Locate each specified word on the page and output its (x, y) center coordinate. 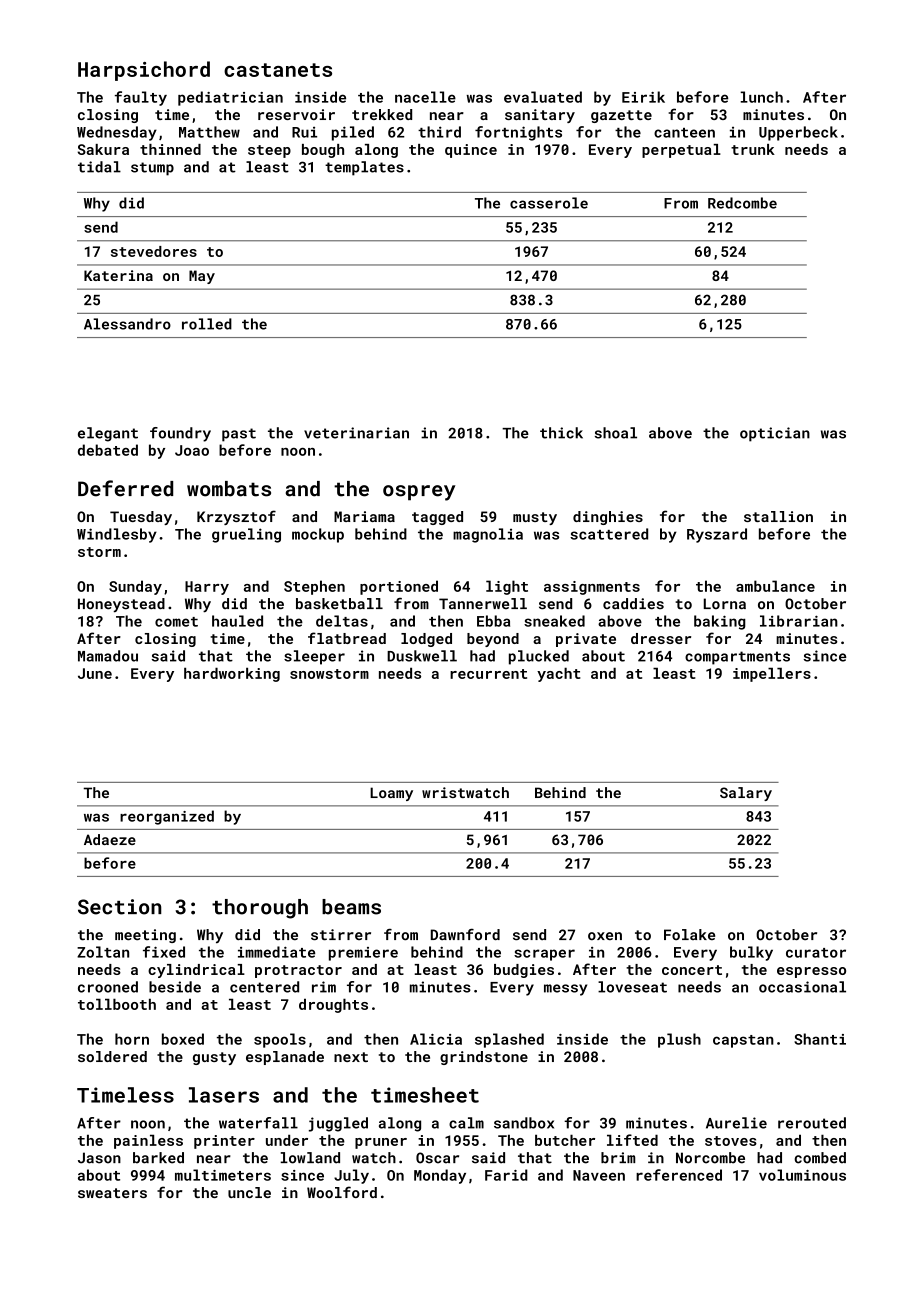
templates (364, 168)
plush (679, 1040)
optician (775, 434)
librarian (799, 621)
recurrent (488, 674)
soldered (112, 1056)
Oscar (437, 1158)
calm (466, 1123)
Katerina (118, 275)
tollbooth (117, 1004)
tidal (99, 167)
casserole (549, 203)
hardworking (232, 674)
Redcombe (742, 203)
